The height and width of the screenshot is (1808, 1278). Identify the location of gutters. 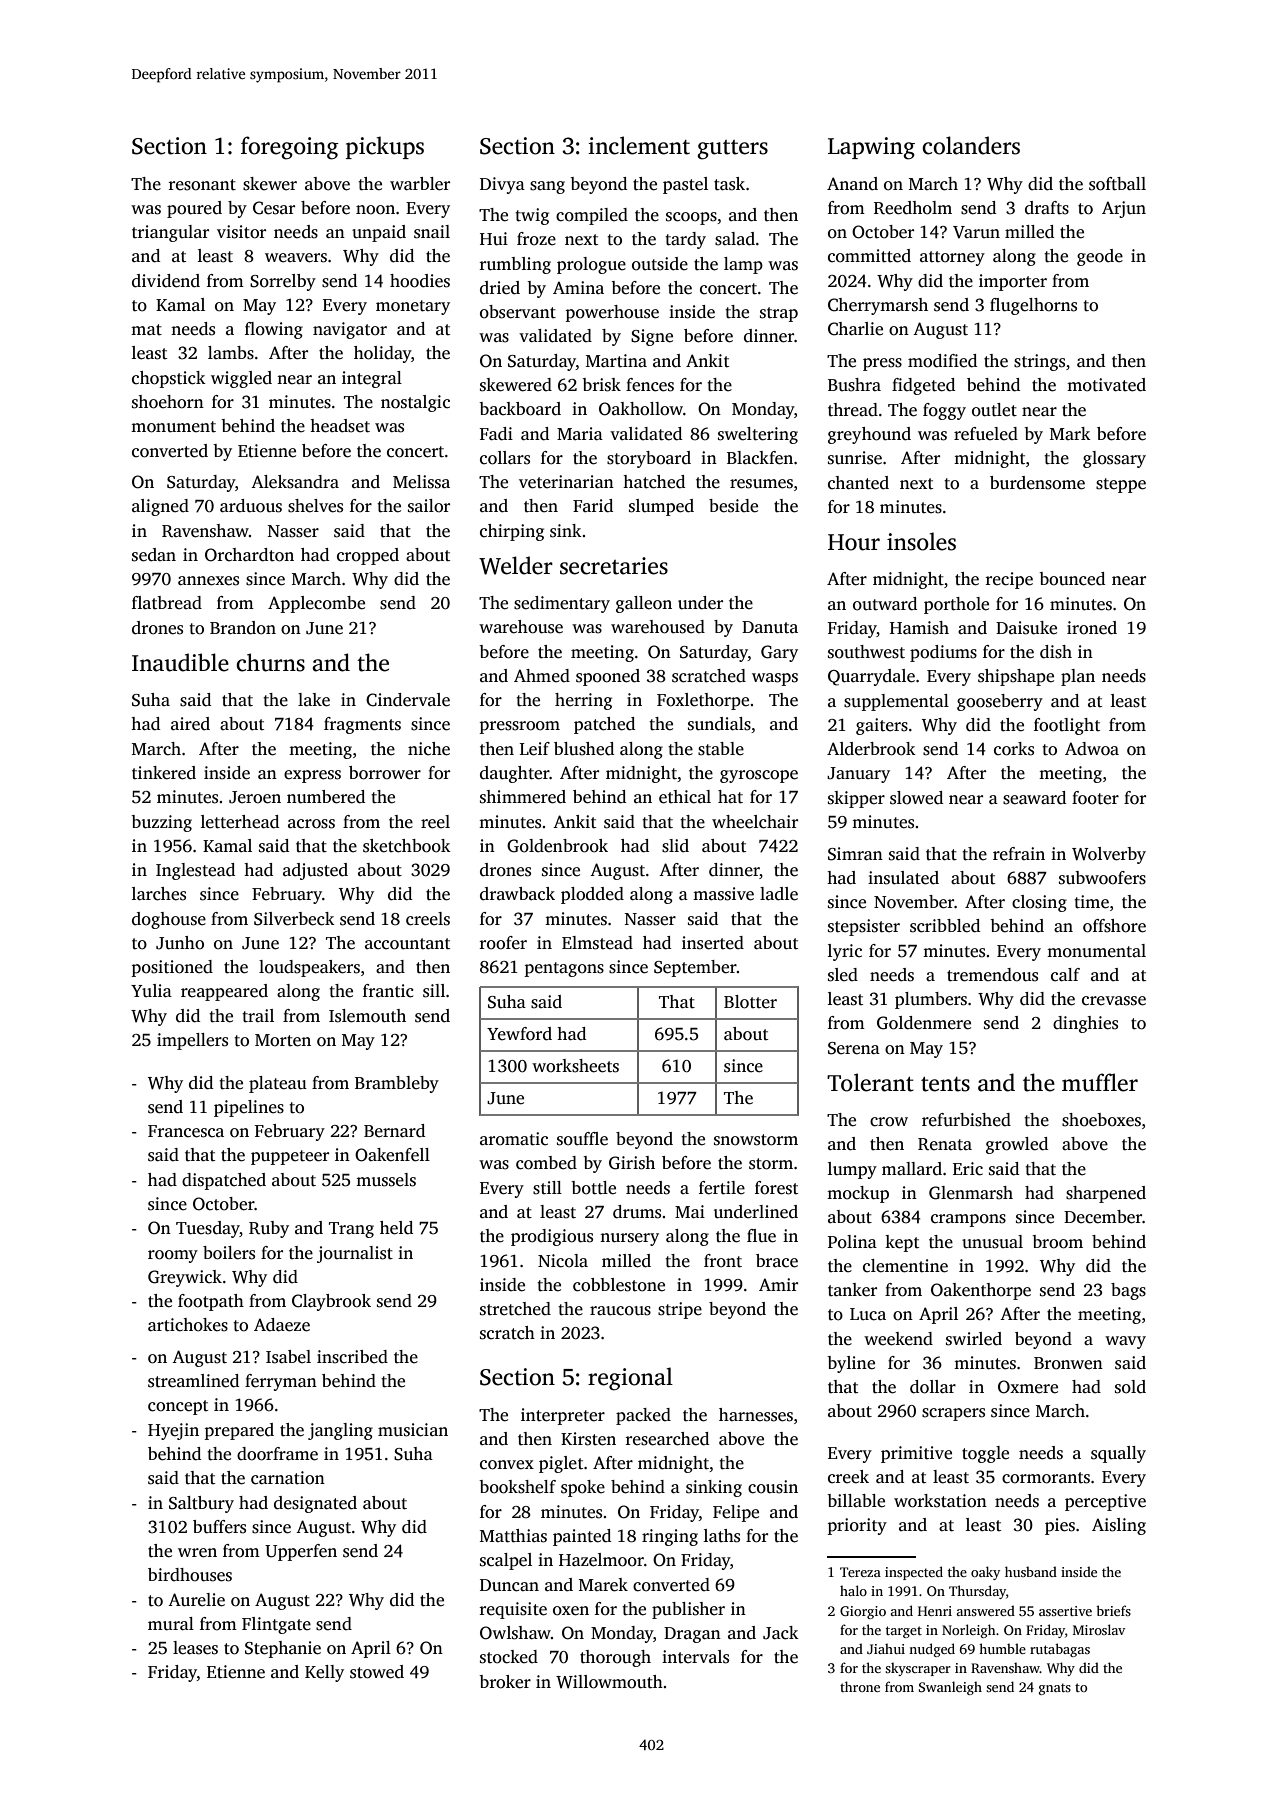
(732, 150).
